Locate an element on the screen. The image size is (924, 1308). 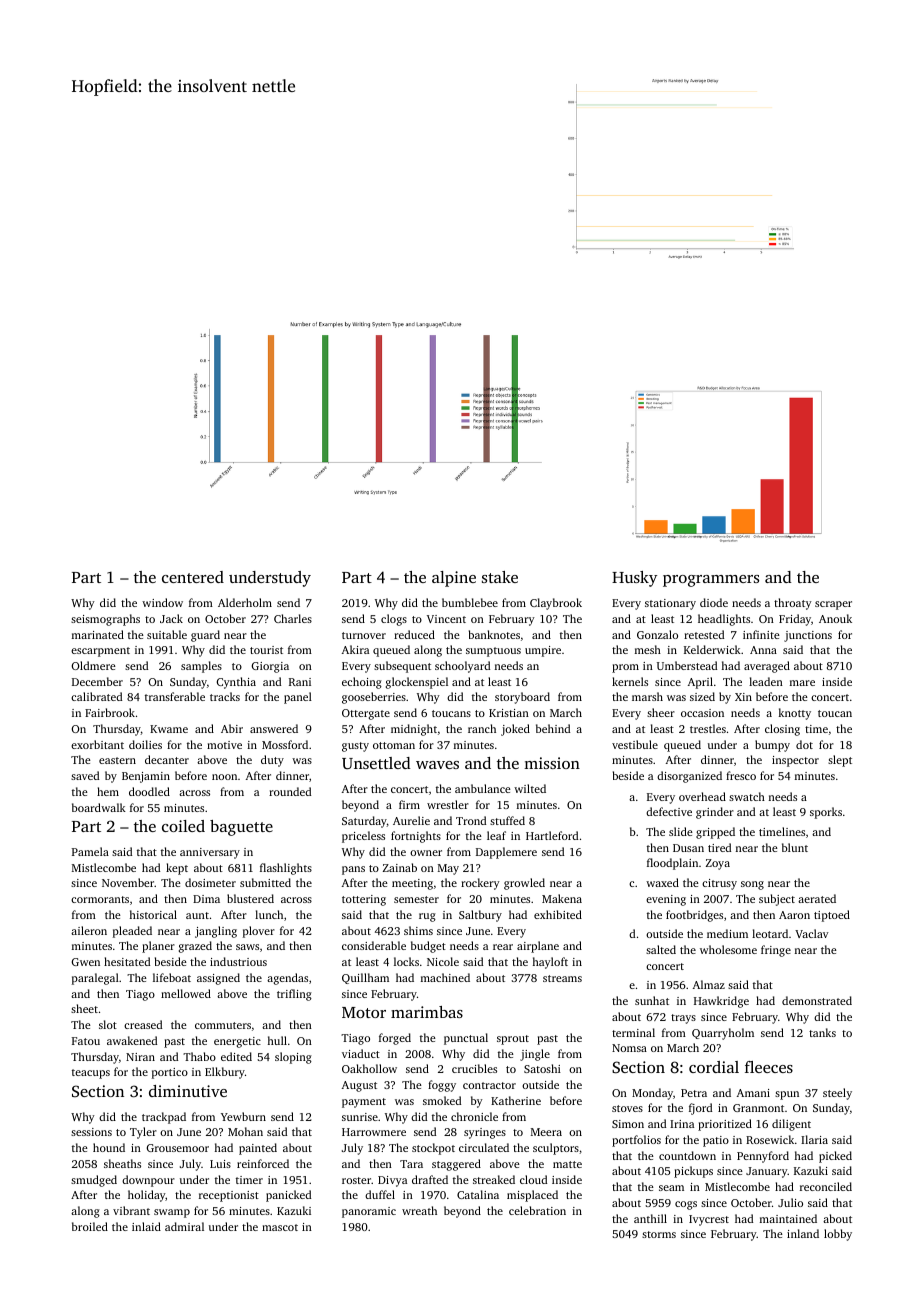
hesitated is located at coordinates (127, 961).
